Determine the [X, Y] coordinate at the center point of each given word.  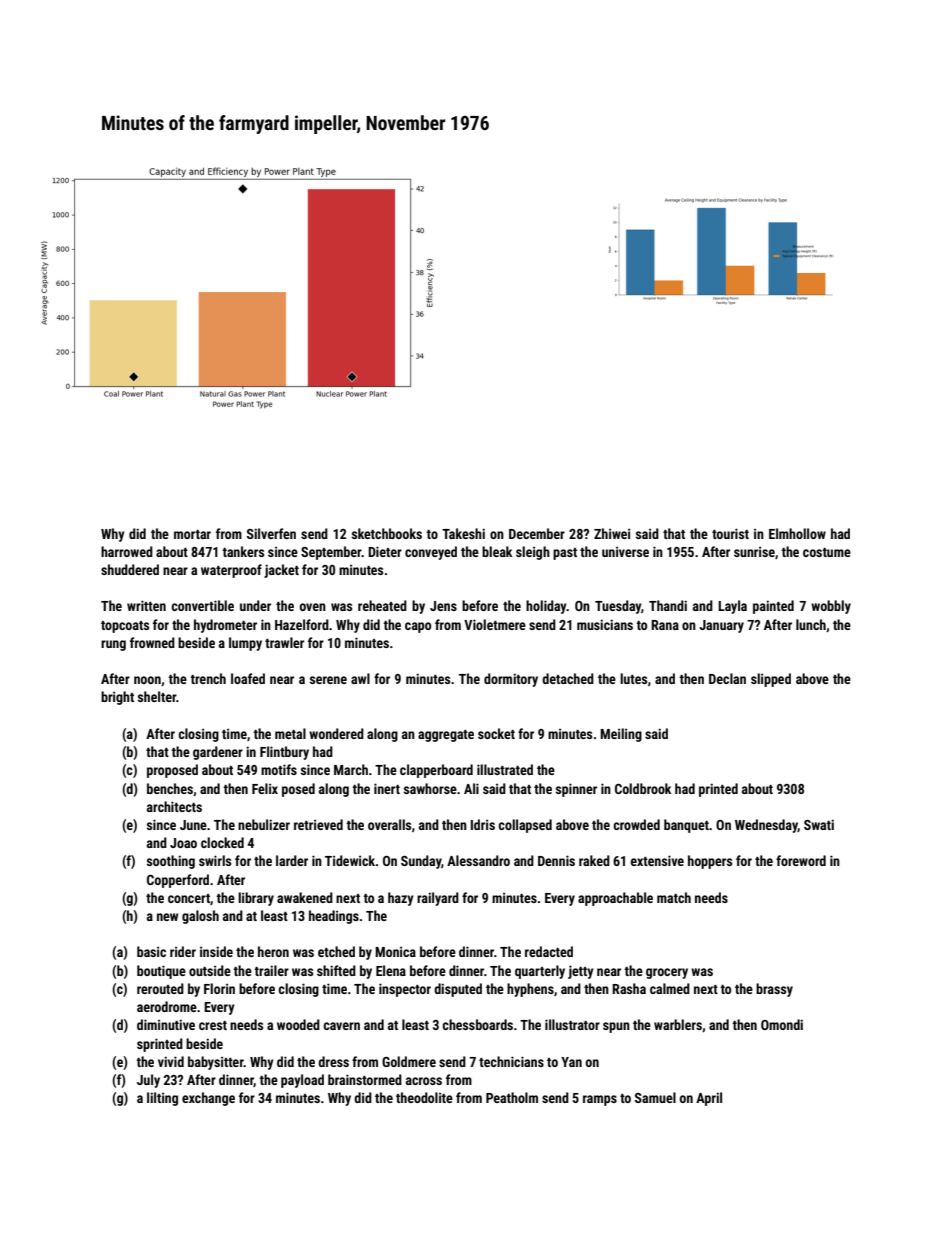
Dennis [556, 860]
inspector [405, 990]
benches [170, 788]
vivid [171, 1061]
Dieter [385, 551]
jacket [281, 571]
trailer [271, 970]
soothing [171, 862]
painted [773, 607]
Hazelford [302, 624]
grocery [667, 973]
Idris [483, 824]
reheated [382, 605]
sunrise [754, 552]
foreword [801, 860]
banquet [686, 826]
